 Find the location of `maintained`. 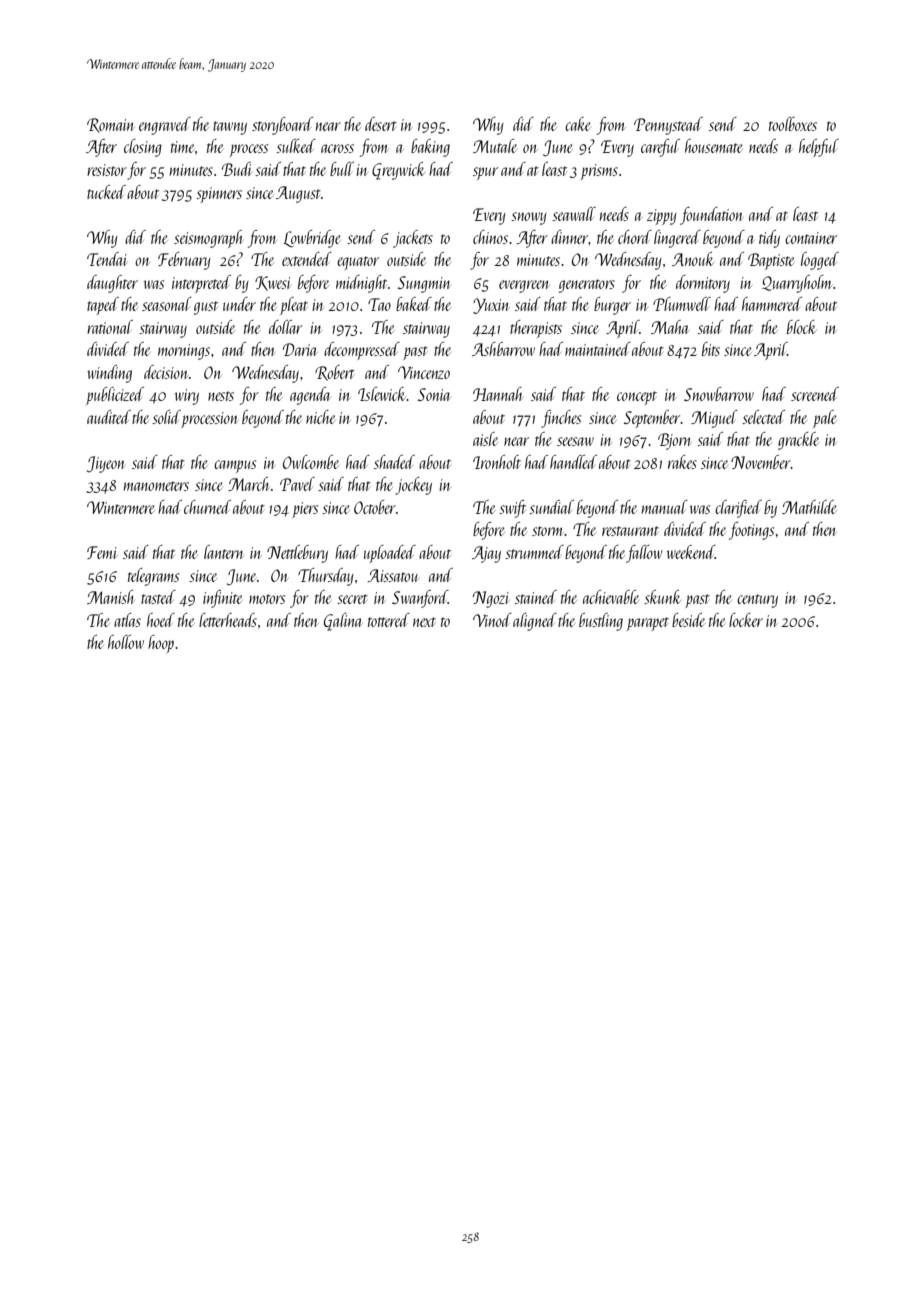

maintained is located at coordinates (598, 349).
